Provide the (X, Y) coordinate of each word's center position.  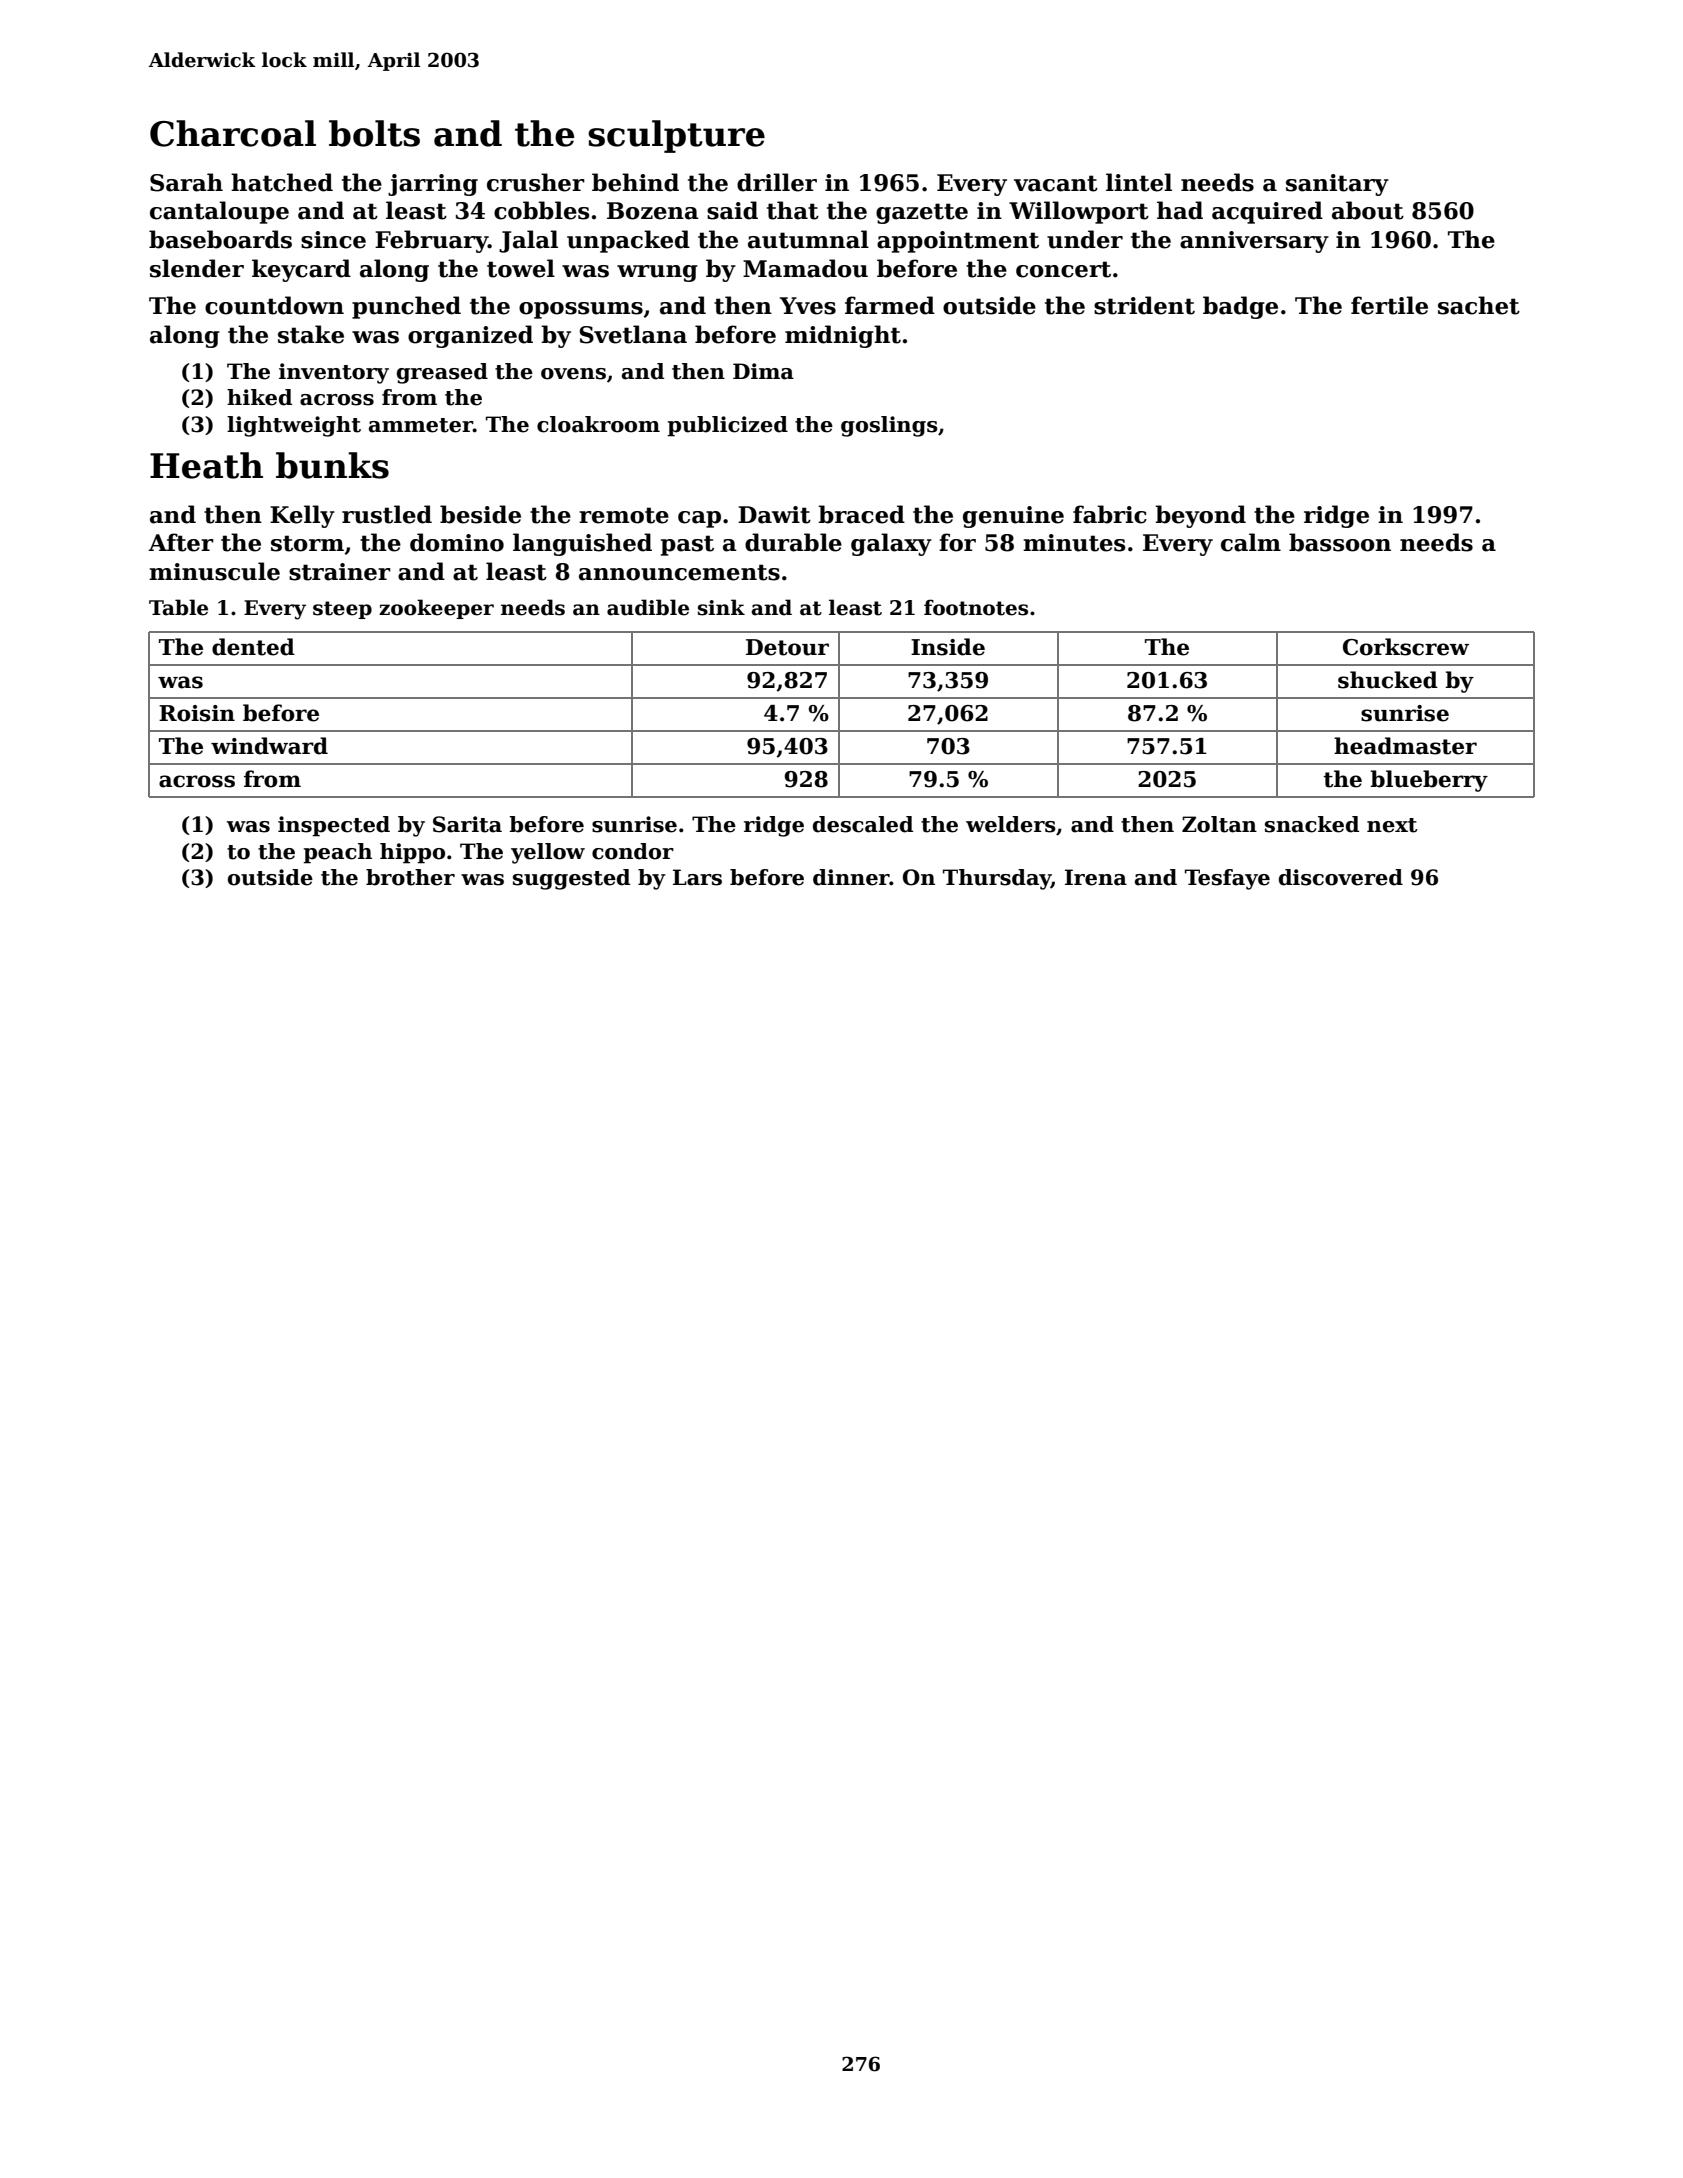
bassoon (1340, 542)
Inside (948, 647)
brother (410, 877)
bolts (374, 133)
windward (269, 746)
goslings (889, 426)
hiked (259, 397)
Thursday (997, 879)
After (181, 542)
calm (1251, 542)
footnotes (976, 607)
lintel (1139, 182)
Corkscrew (1406, 647)
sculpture (676, 136)
